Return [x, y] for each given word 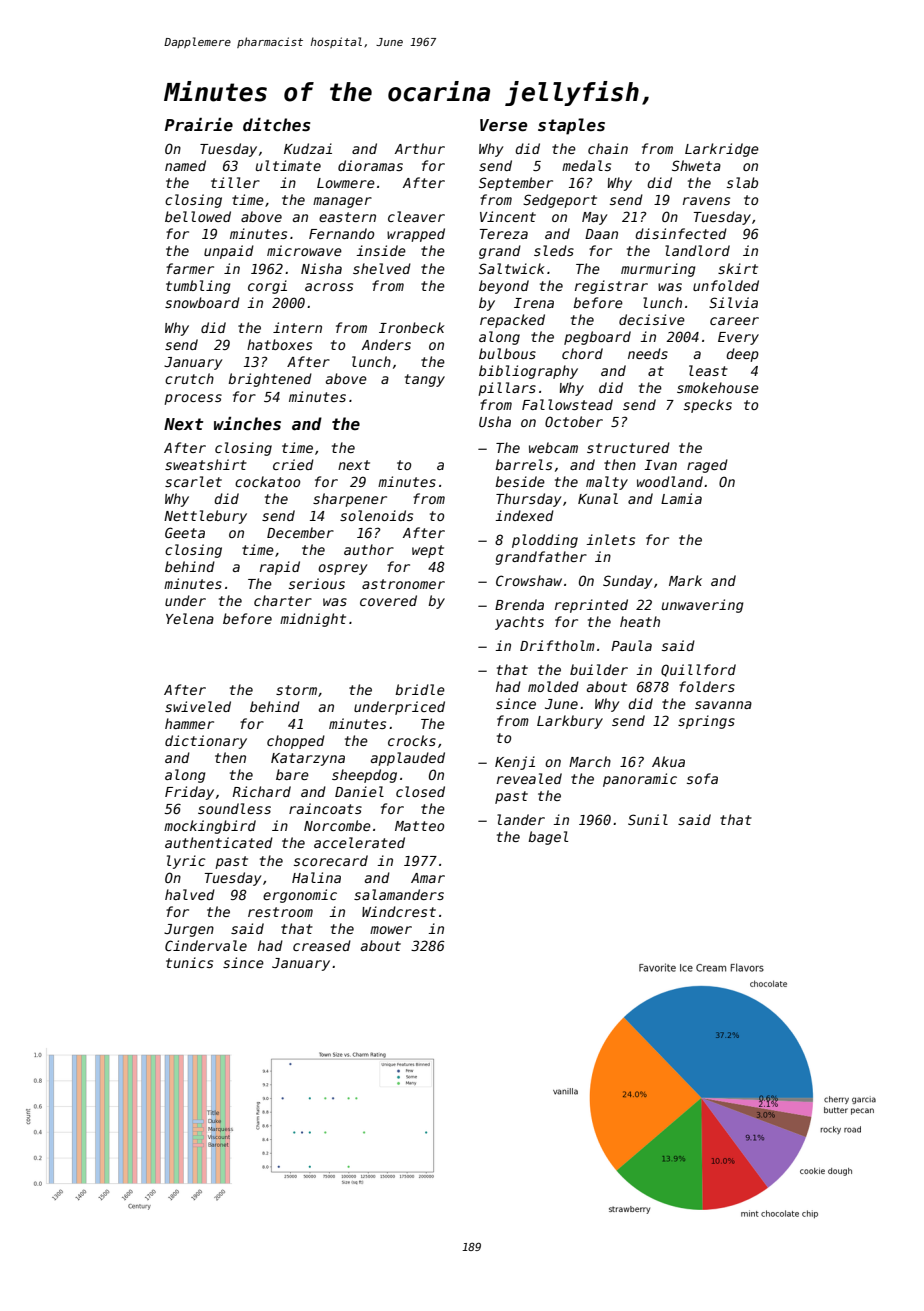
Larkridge [722, 150]
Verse [504, 125]
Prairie [199, 124]
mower [391, 930]
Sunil [648, 819]
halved [190, 894]
